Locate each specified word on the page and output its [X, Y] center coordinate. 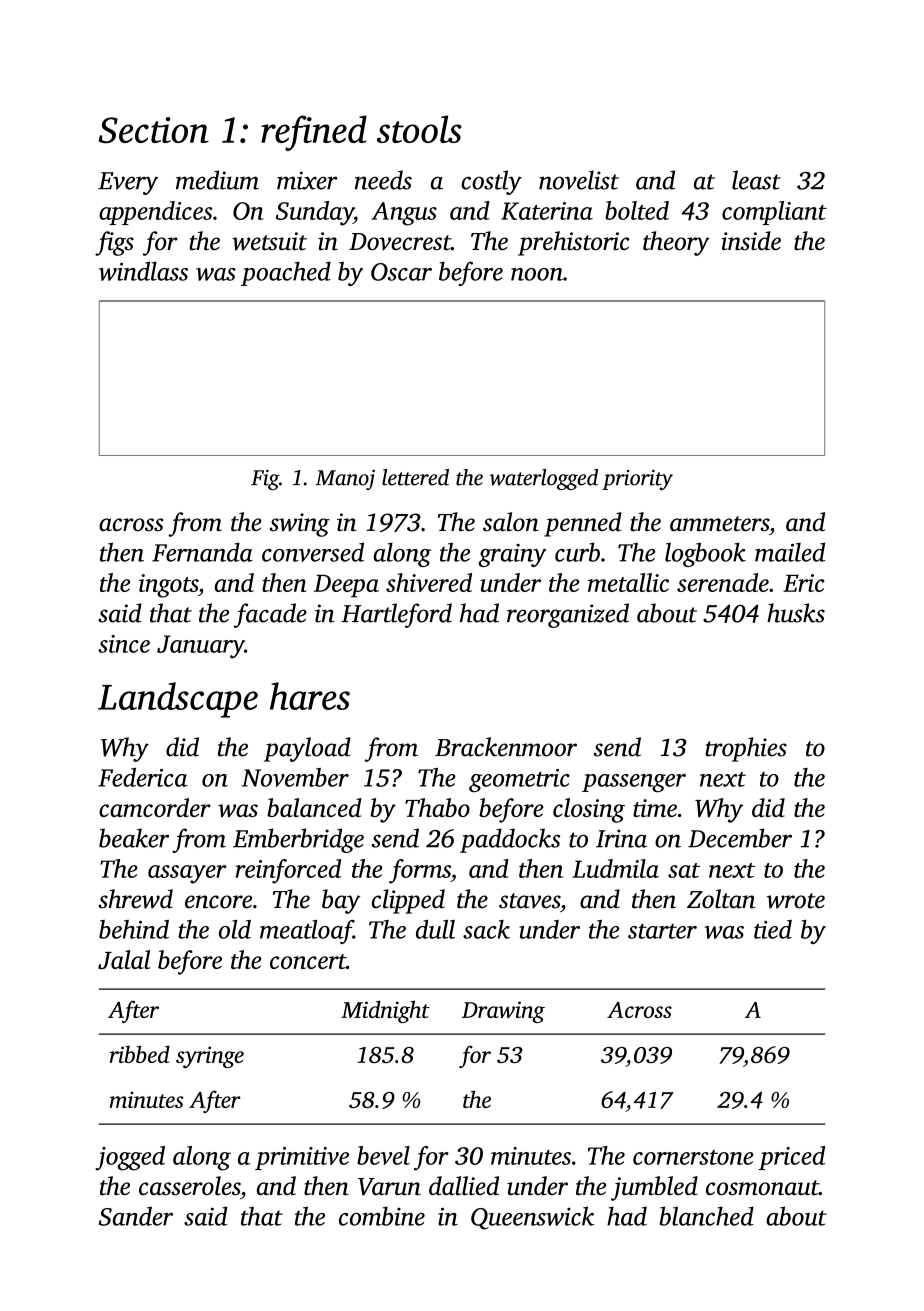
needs [383, 180]
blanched [707, 1216]
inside [751, 241]
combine [382, 1216]
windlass [143, 271]
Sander [136, 1216]
